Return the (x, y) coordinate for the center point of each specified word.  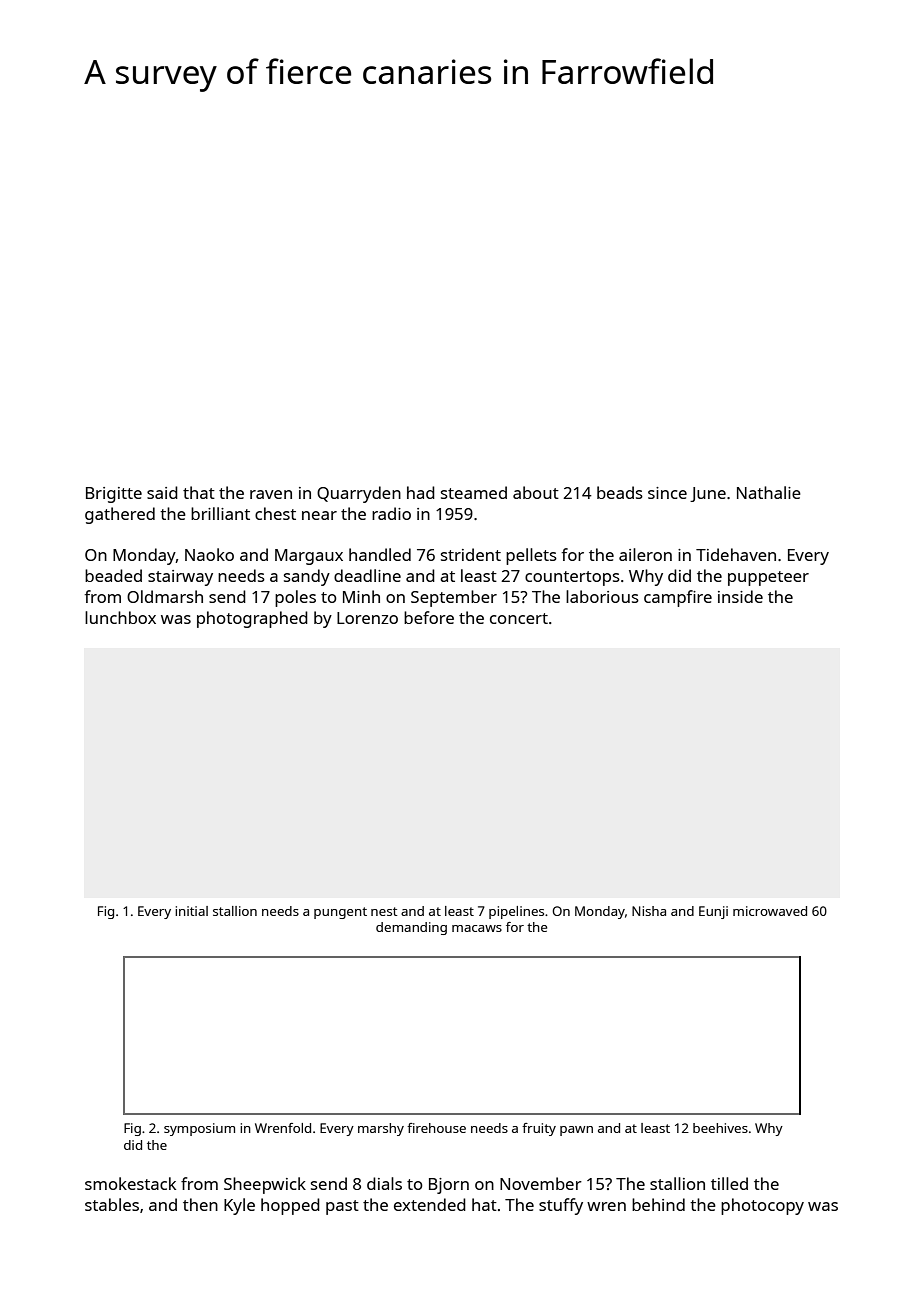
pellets (531, 556)
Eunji (713, 912)
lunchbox (120, 617)
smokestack (130, 1183)
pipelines (516, 912)
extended (430, 1204)
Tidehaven (736, 554)
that (199, 492)
